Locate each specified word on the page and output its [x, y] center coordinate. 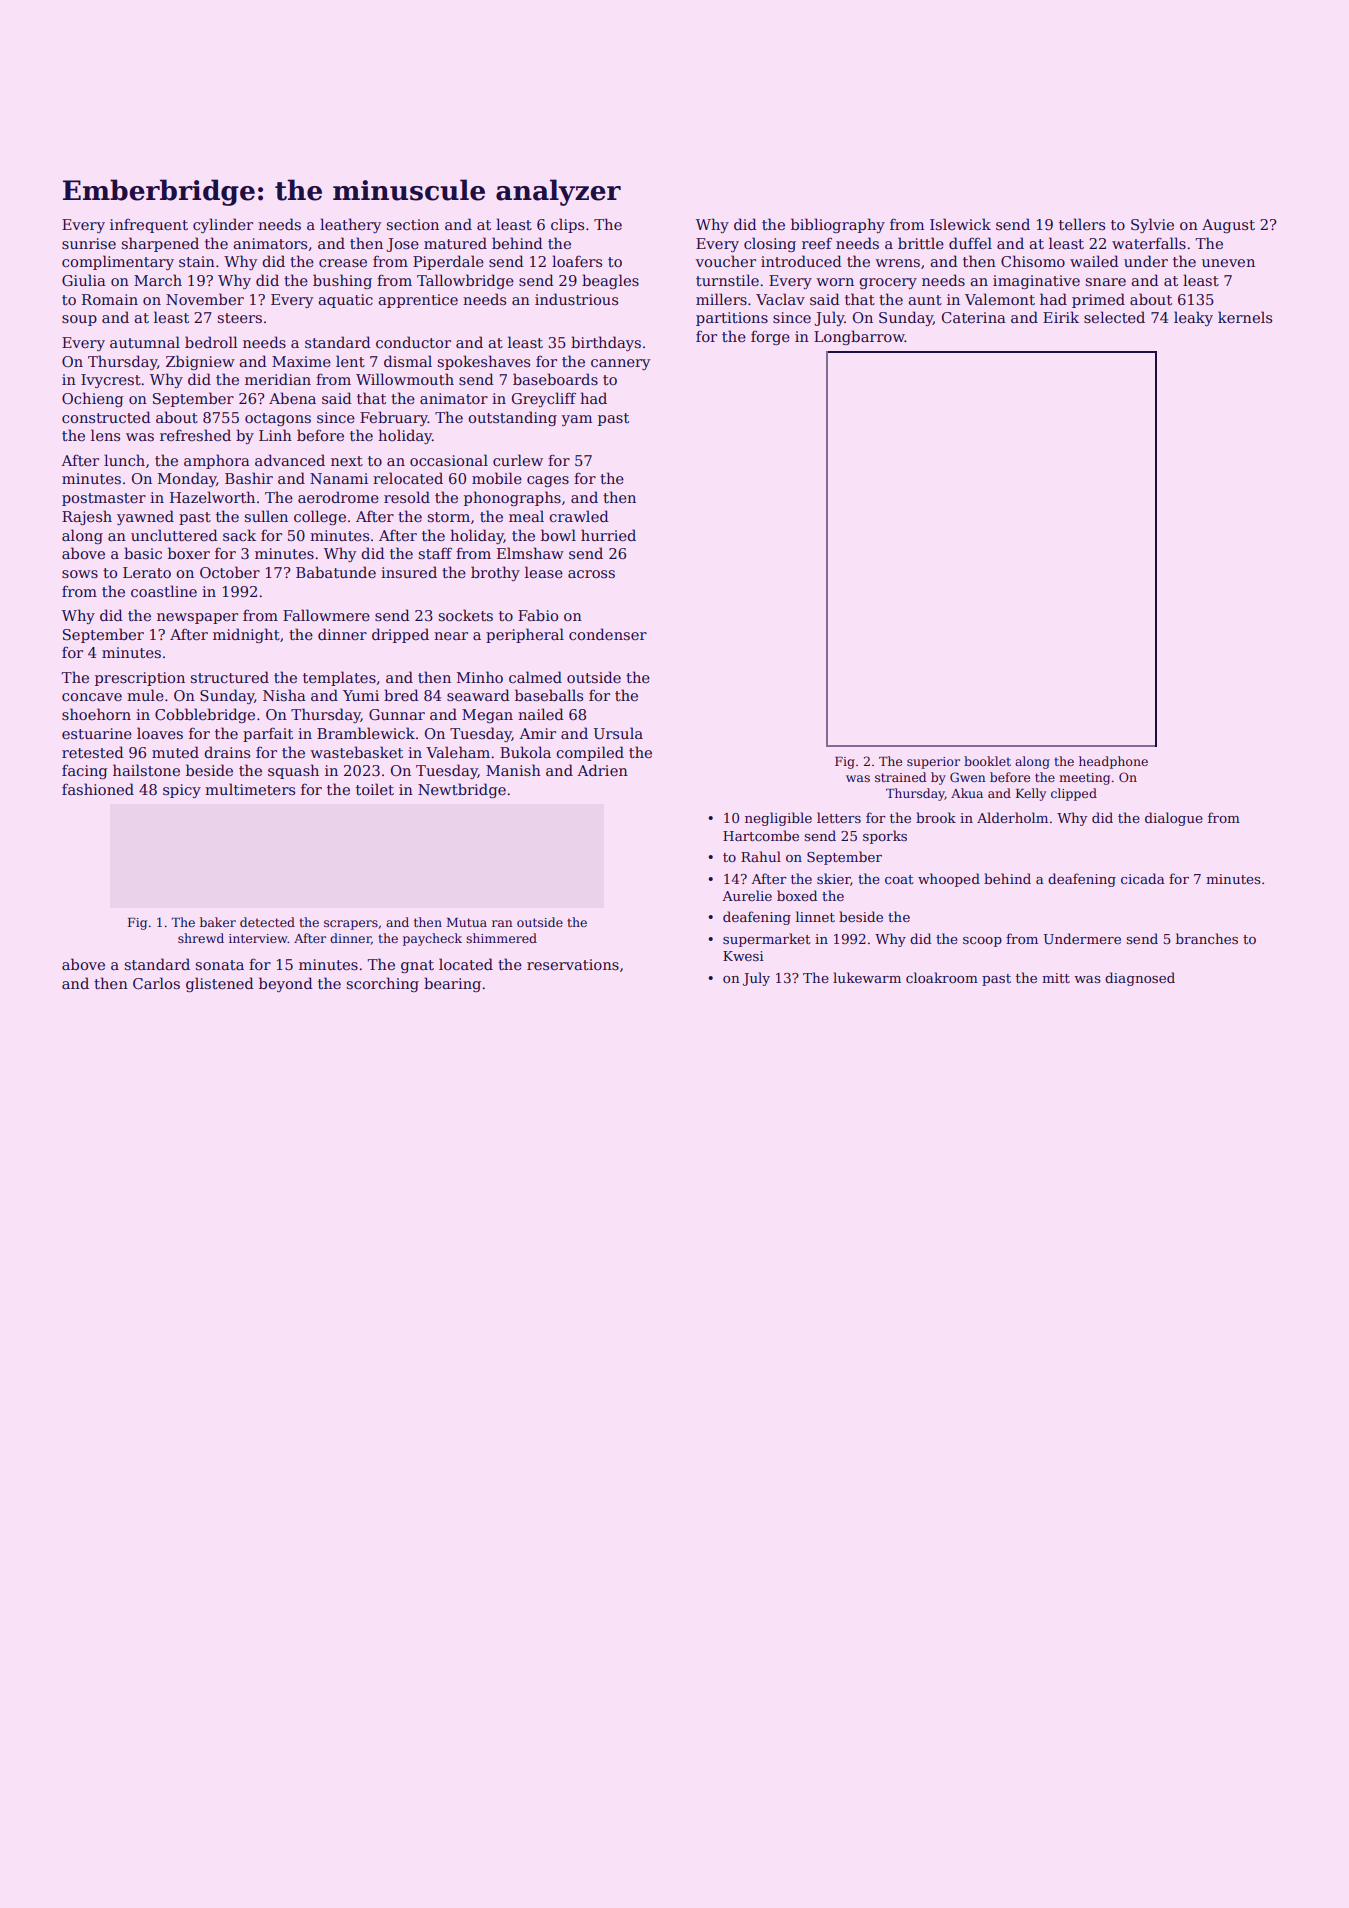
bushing [342, 281]
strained [900, 777]
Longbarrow [859, 337]
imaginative [1036, 282]
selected [1114, 317]
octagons [278, 419]
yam [577, 420]
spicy [182, 791]
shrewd [201, 938]
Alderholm [1012, 817]
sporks [885, 837]
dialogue [1174, 819]
